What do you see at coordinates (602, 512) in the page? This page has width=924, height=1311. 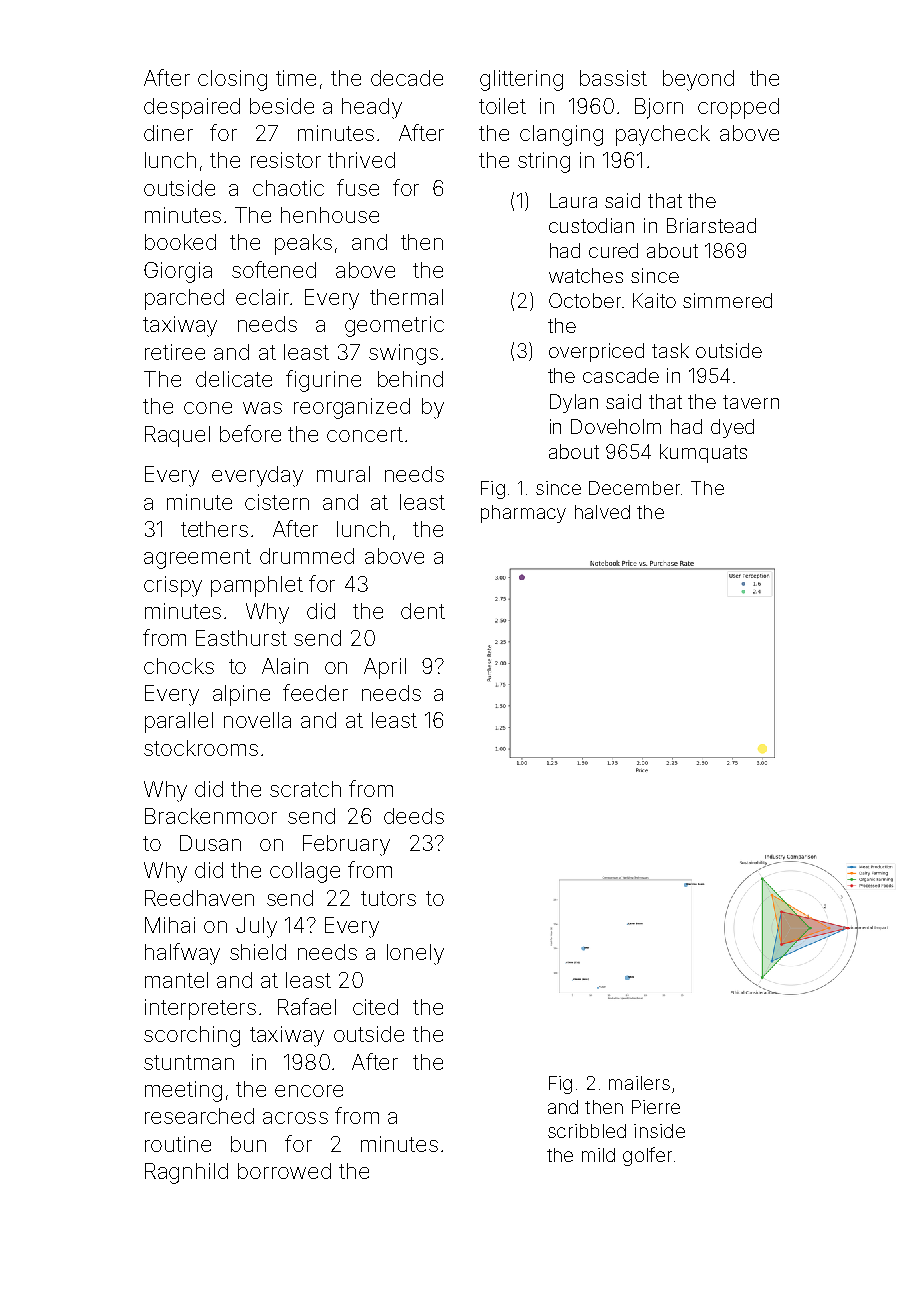 I see `halved` at bounding box center [602, 512].
